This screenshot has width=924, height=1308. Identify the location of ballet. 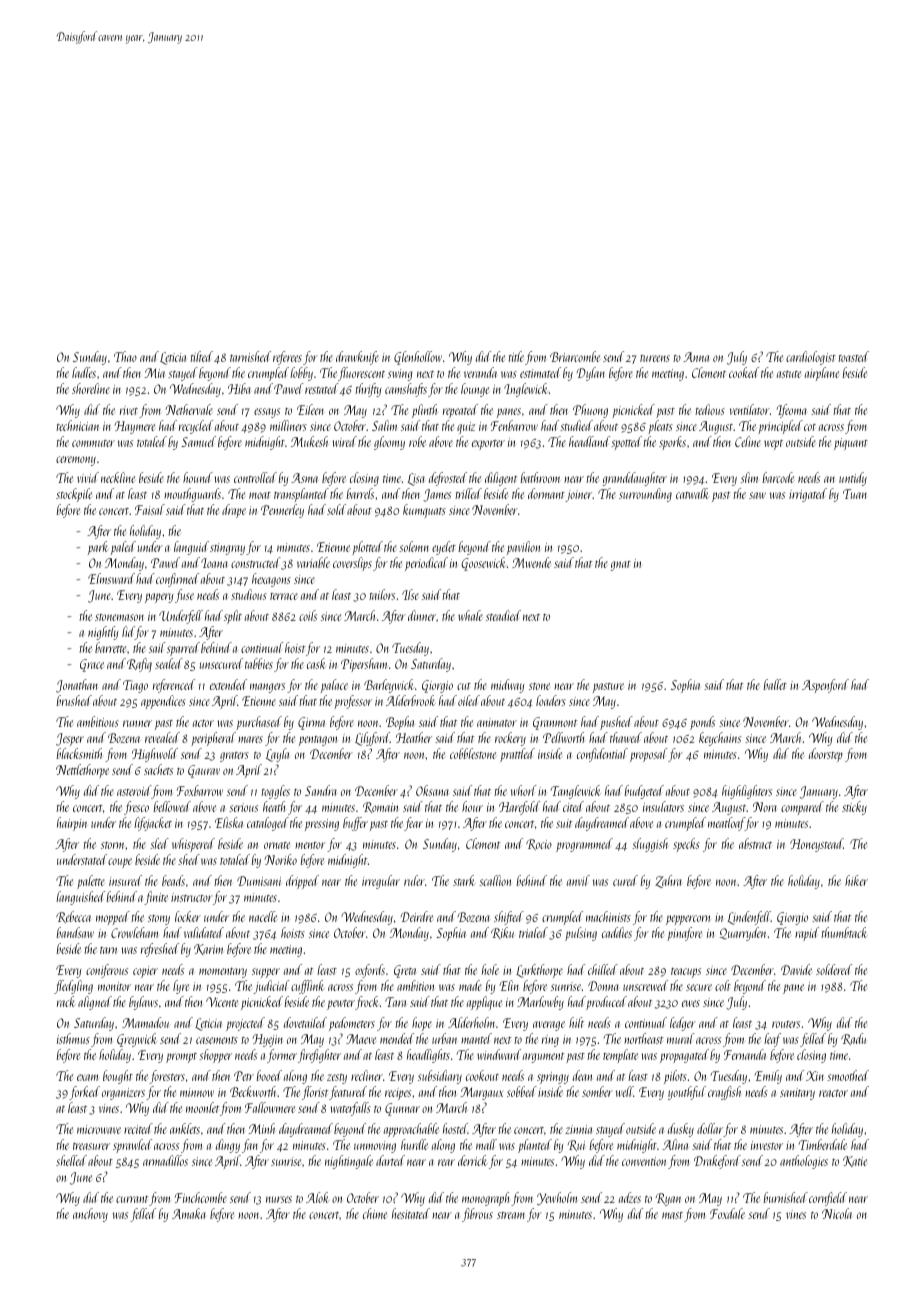
(775, 684).
